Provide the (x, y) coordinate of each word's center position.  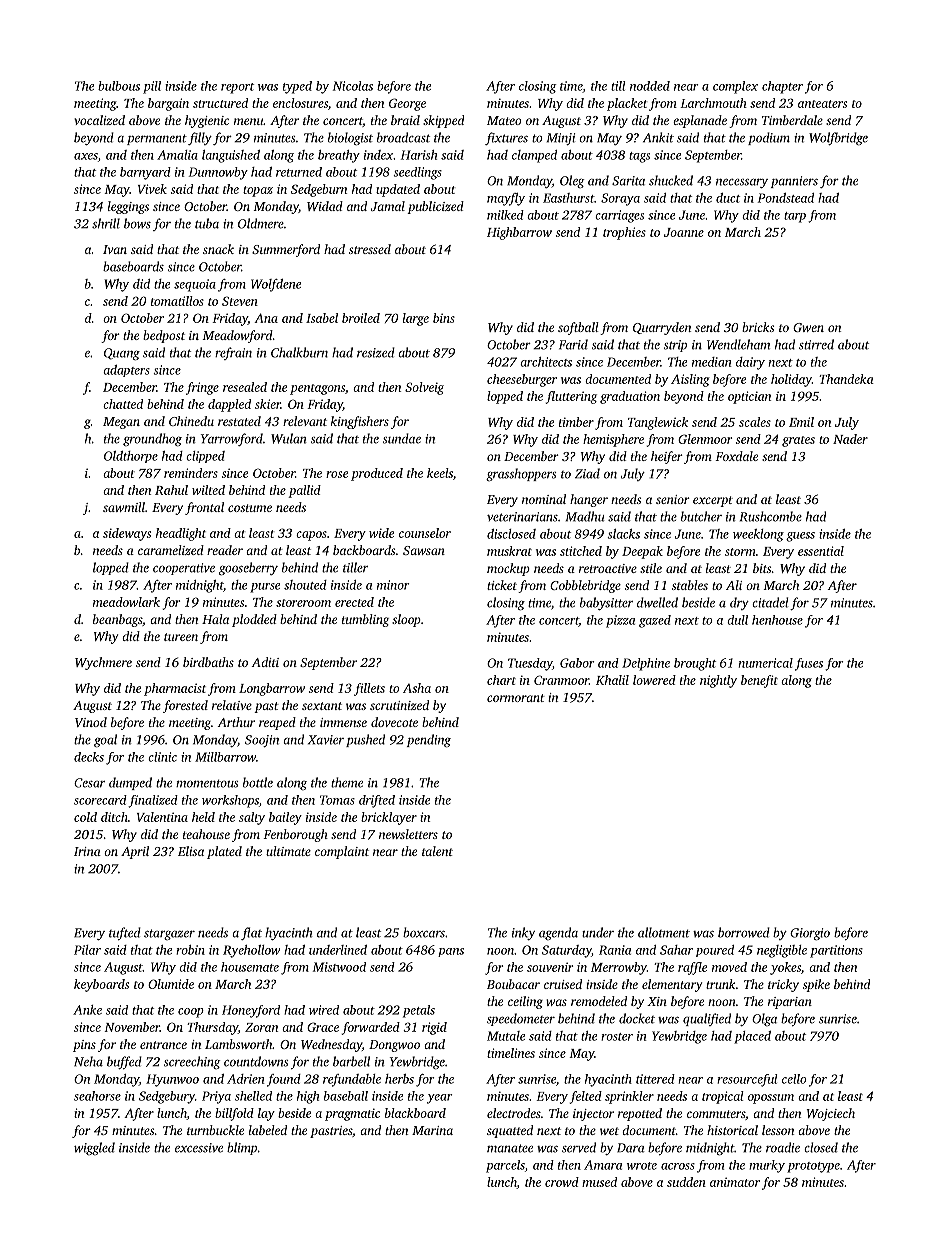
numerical (765, 663)
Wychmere (103, 663)
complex (735, 87)
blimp (242, 1148)
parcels (505, 1166)
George (407, 104)
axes (86, 156)
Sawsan (424, 550)
